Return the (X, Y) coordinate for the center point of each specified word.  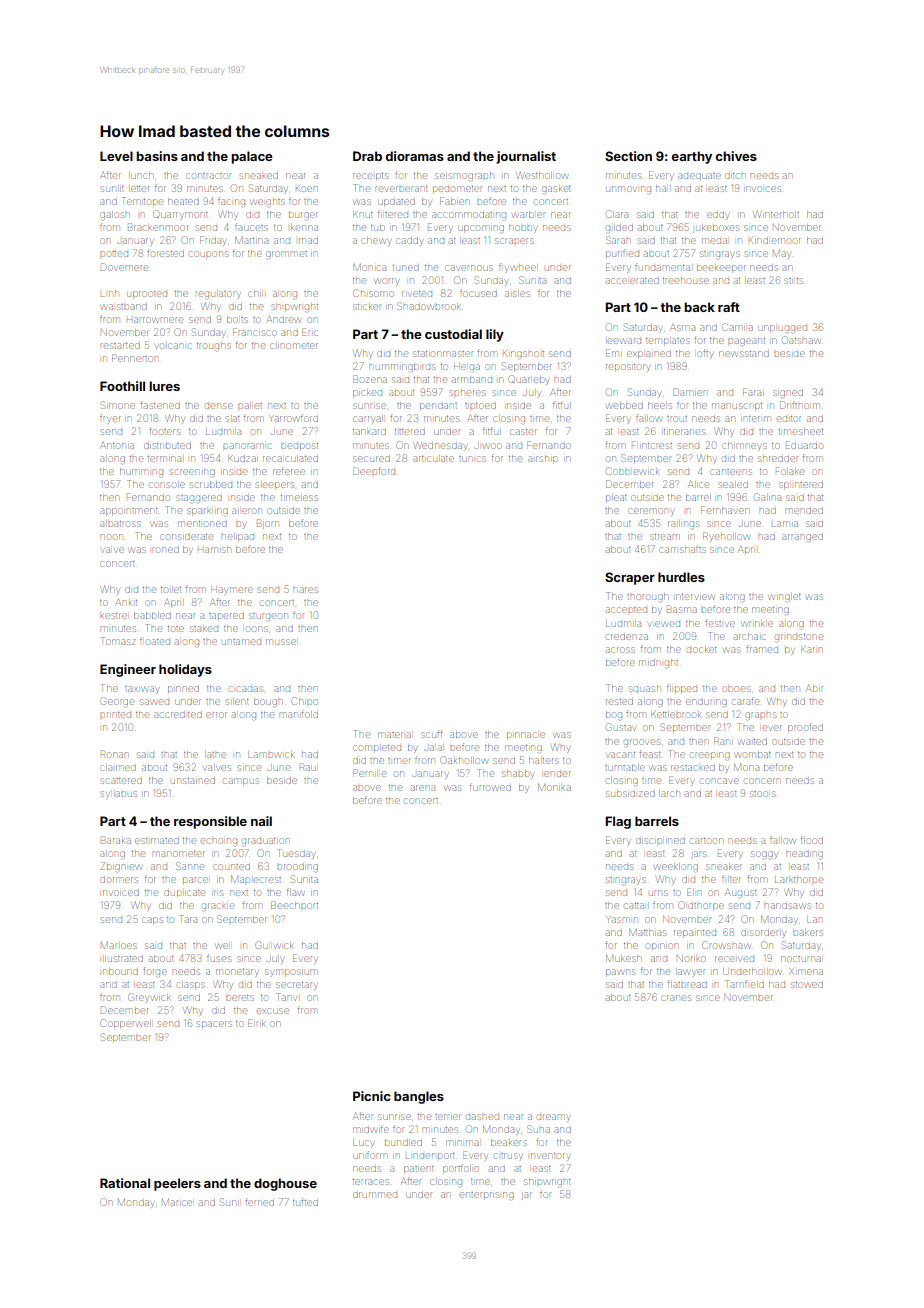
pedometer (457, 189)
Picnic (372, 1096)
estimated (157, 841)
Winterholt (776, 214)
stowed (807, 985)
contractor (209, 176)
